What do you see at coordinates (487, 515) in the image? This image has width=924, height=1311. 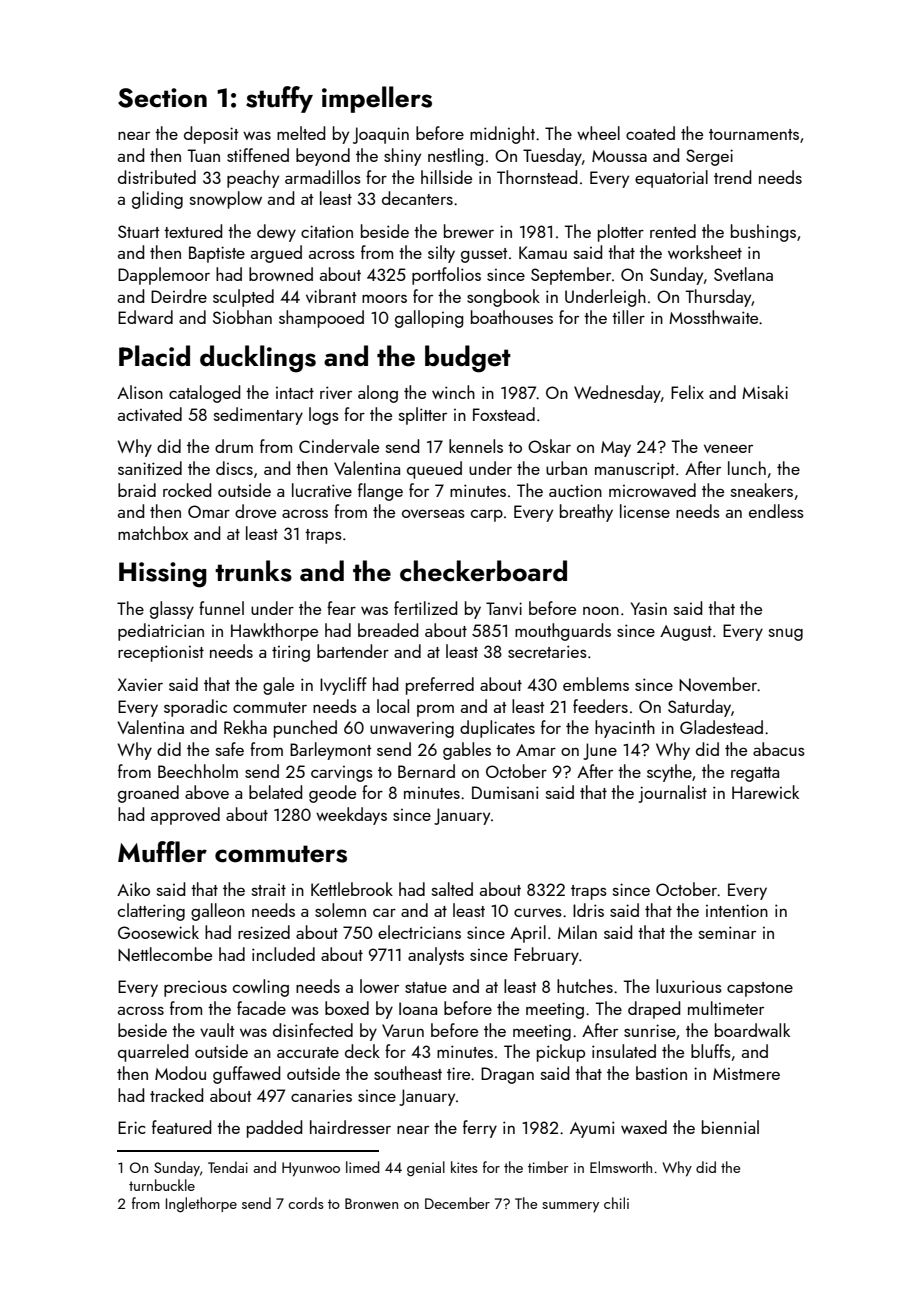 I see `carp` at bounding box center [487, 515].
